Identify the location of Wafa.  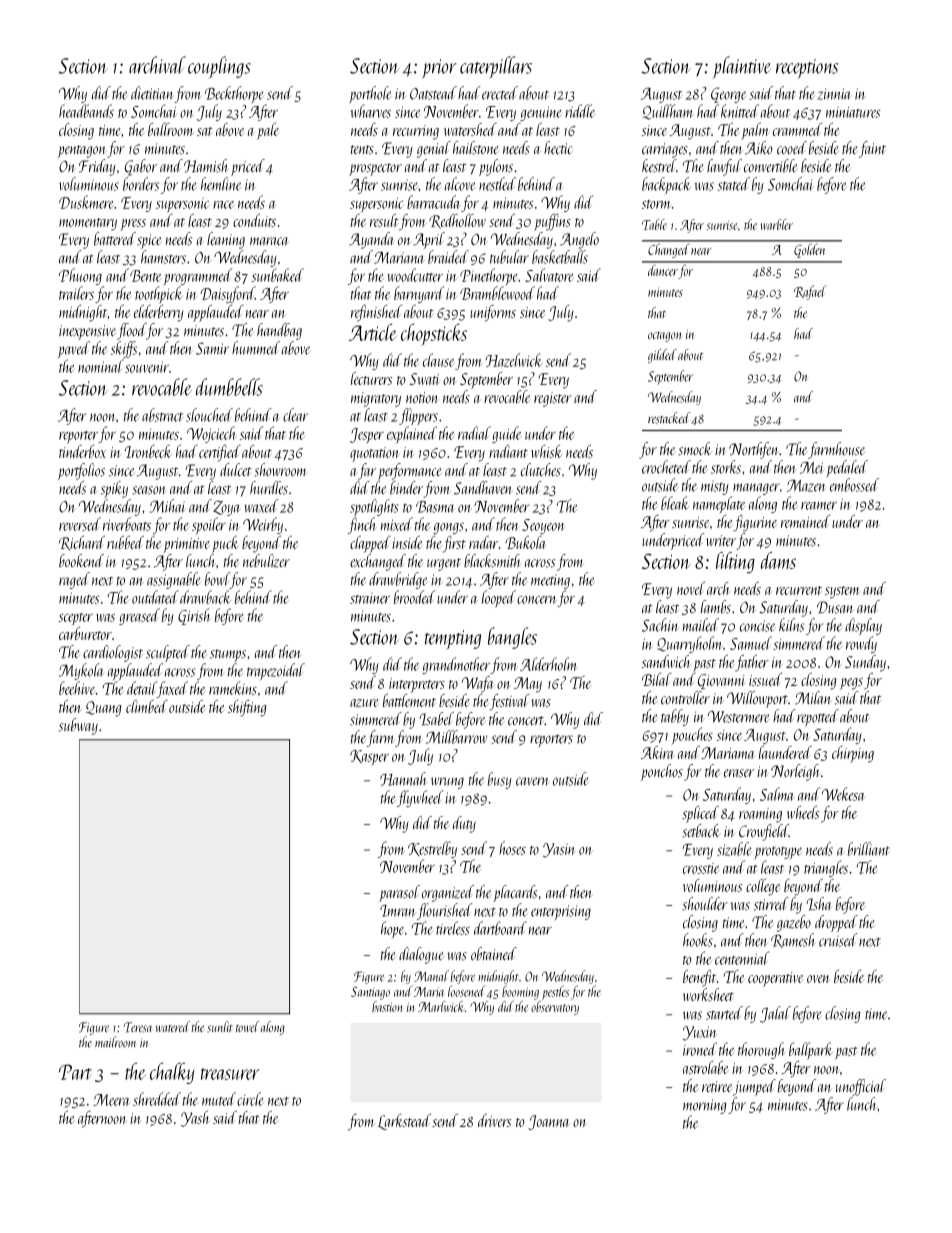
(477, 684).
